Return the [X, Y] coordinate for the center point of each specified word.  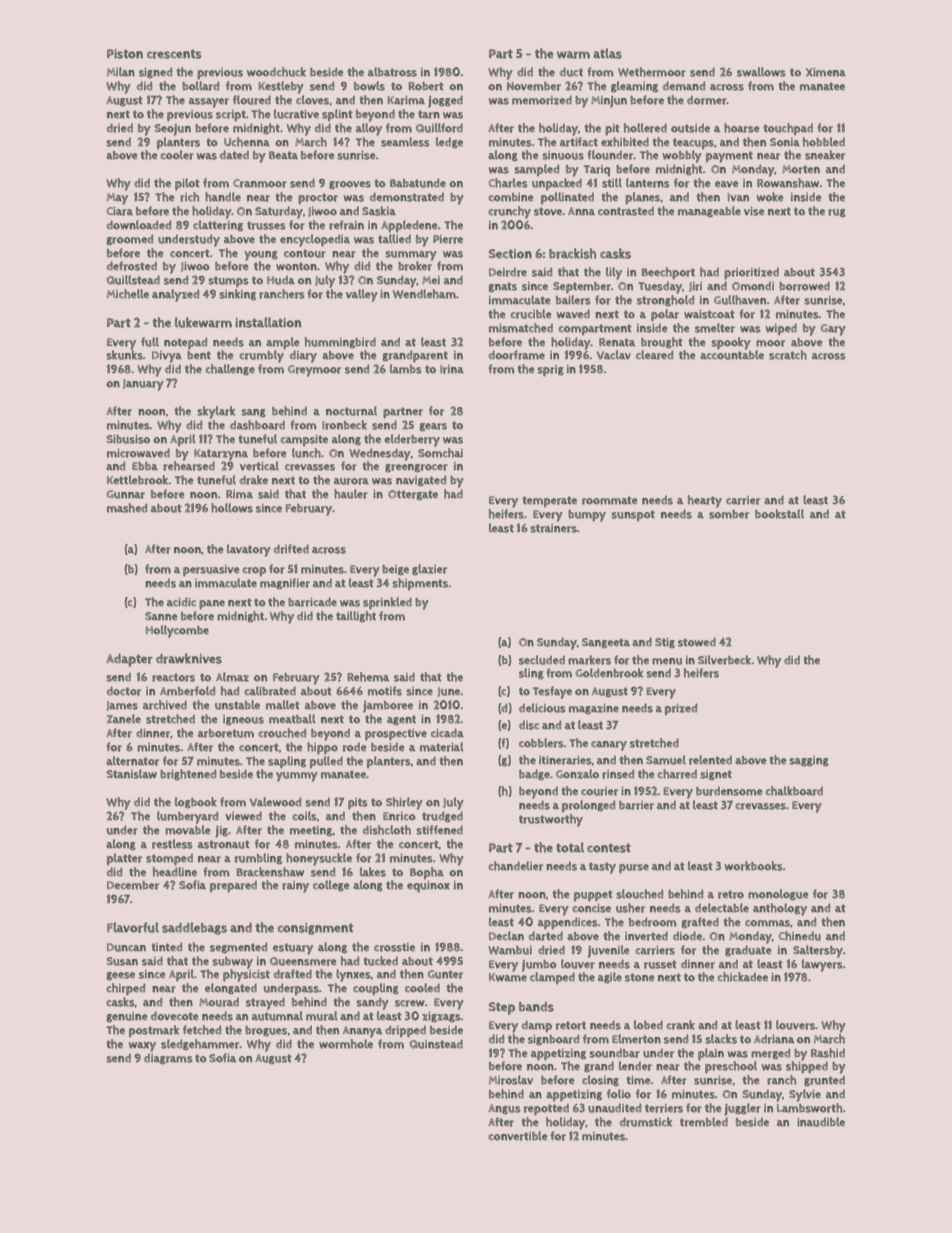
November [534, 86]
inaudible [821, 1122]
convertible [518, 1136]
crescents [174, 54]
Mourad [219, 1002]
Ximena [826, 72]
